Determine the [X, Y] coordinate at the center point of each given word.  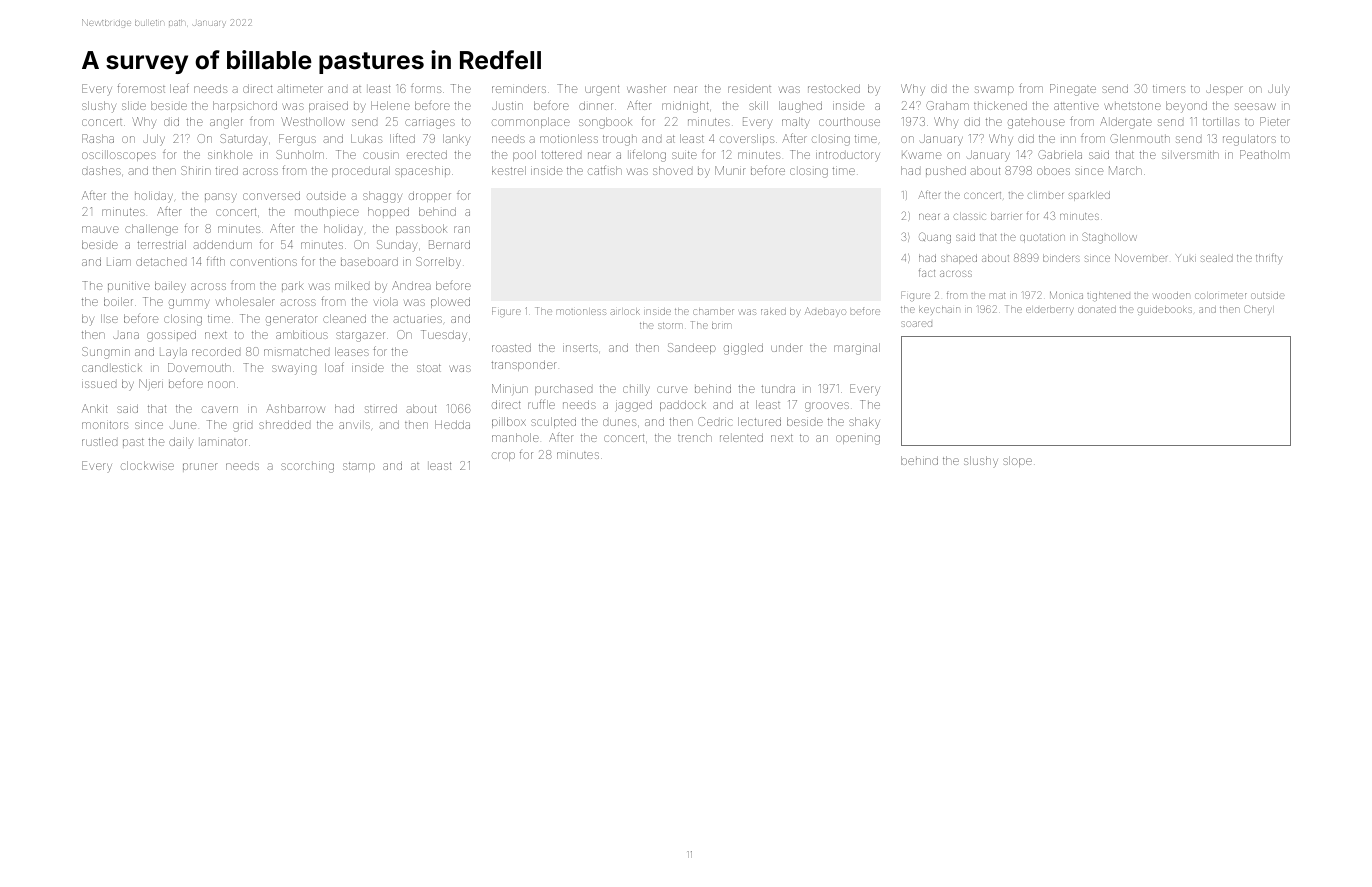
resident [749, 88]
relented [741, 437]
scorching [307, 468]
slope [1017, 461]
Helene [390, 105]
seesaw [1255, 106]
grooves [827, 407]
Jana [126, 335]
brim [721, 326]
